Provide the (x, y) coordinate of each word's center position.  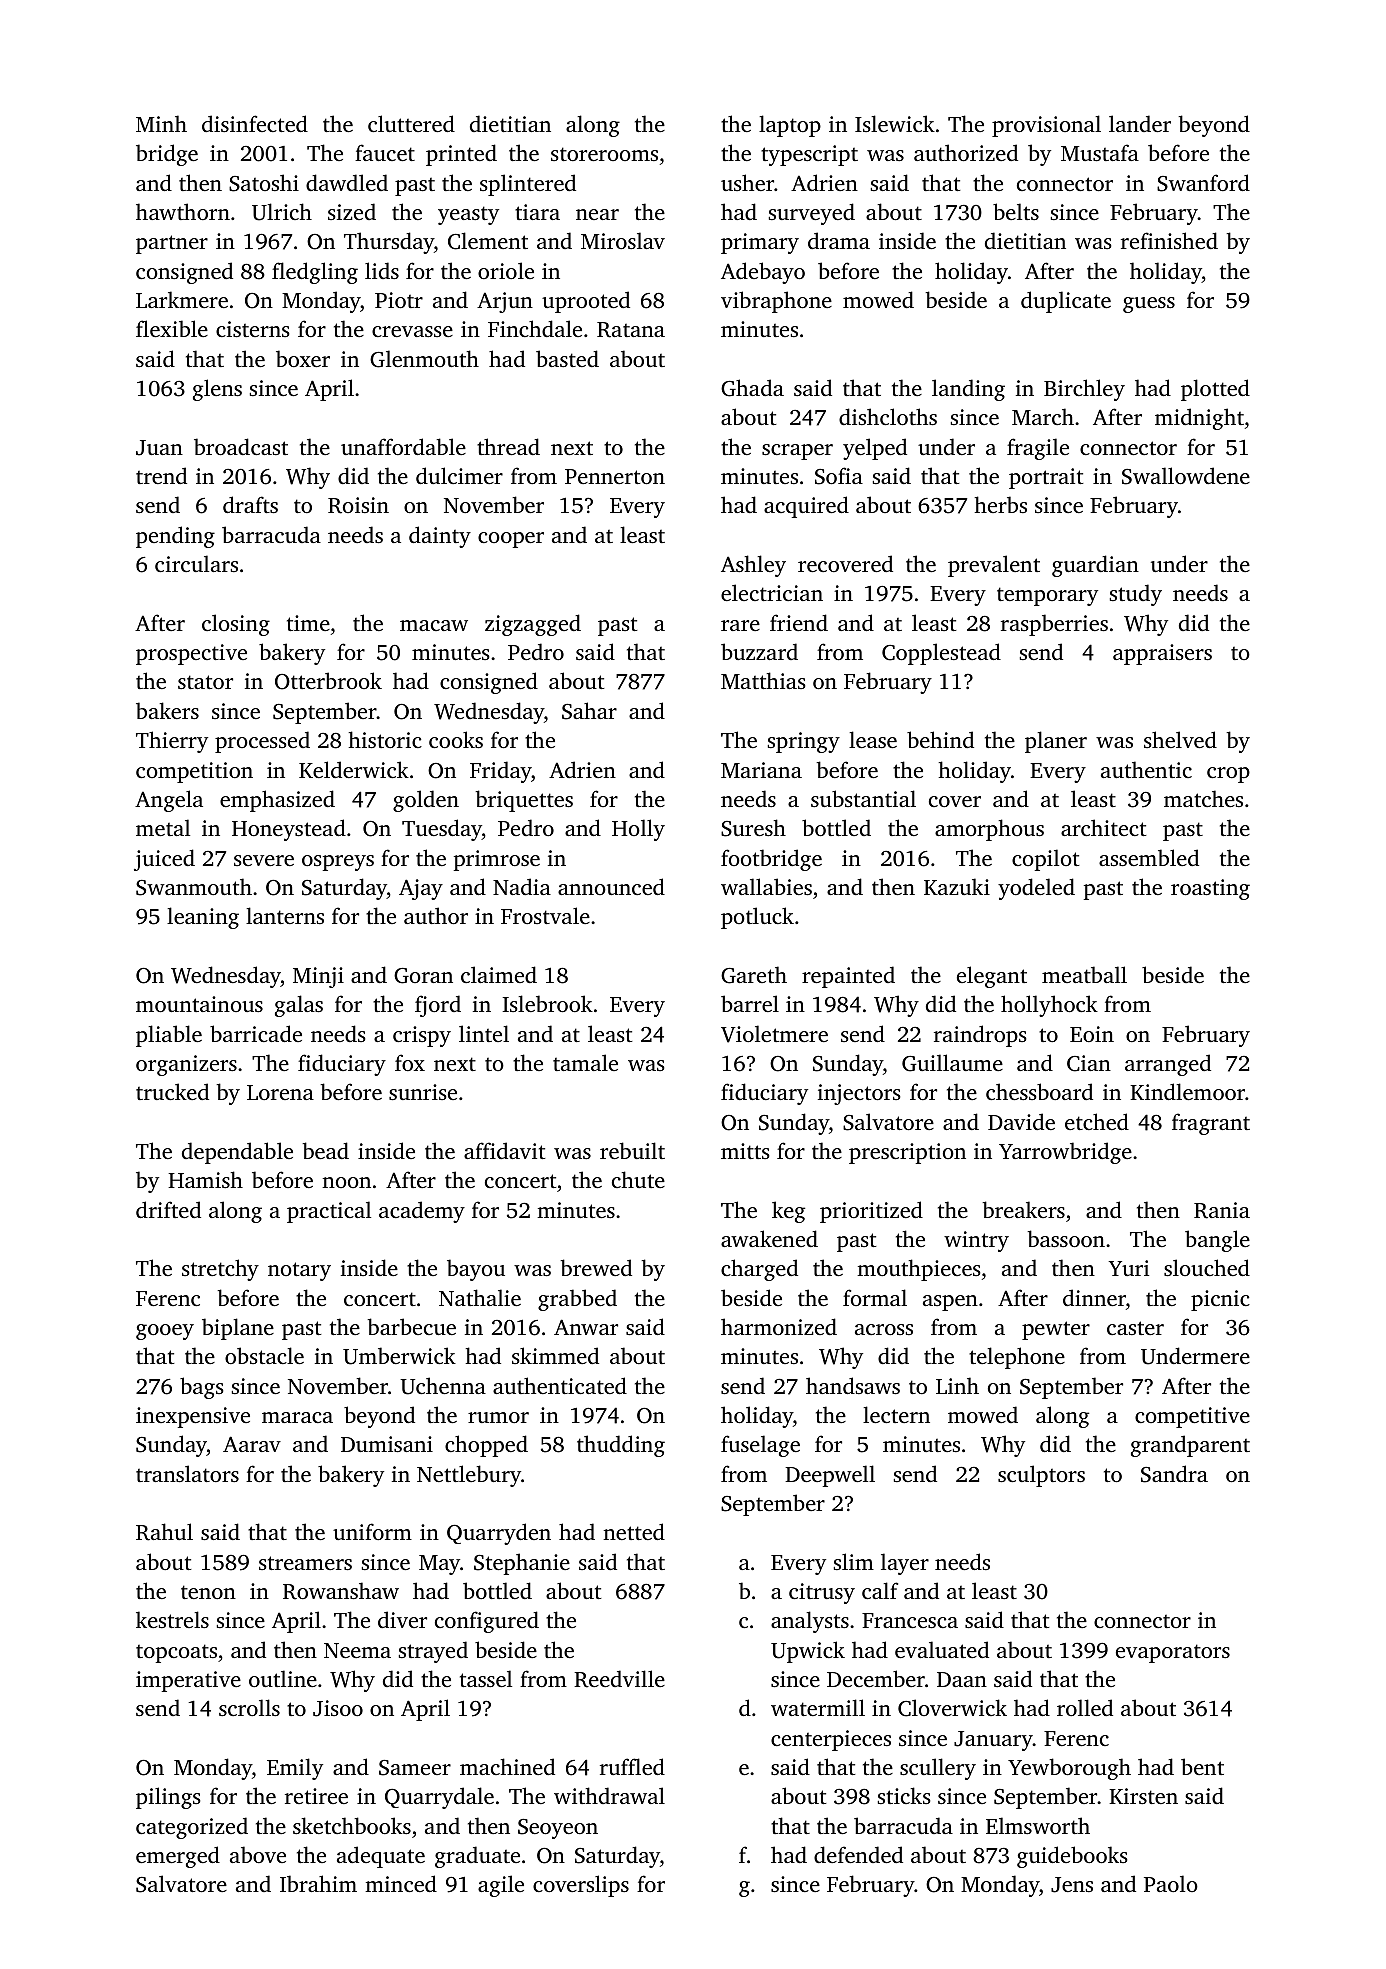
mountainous (199, 1004)
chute (638, 1179)
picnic (1220, 1300)
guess (1149, 305)
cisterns (253, 329)
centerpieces (831, 1740)
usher (747, 182)
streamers (305, 1563)
